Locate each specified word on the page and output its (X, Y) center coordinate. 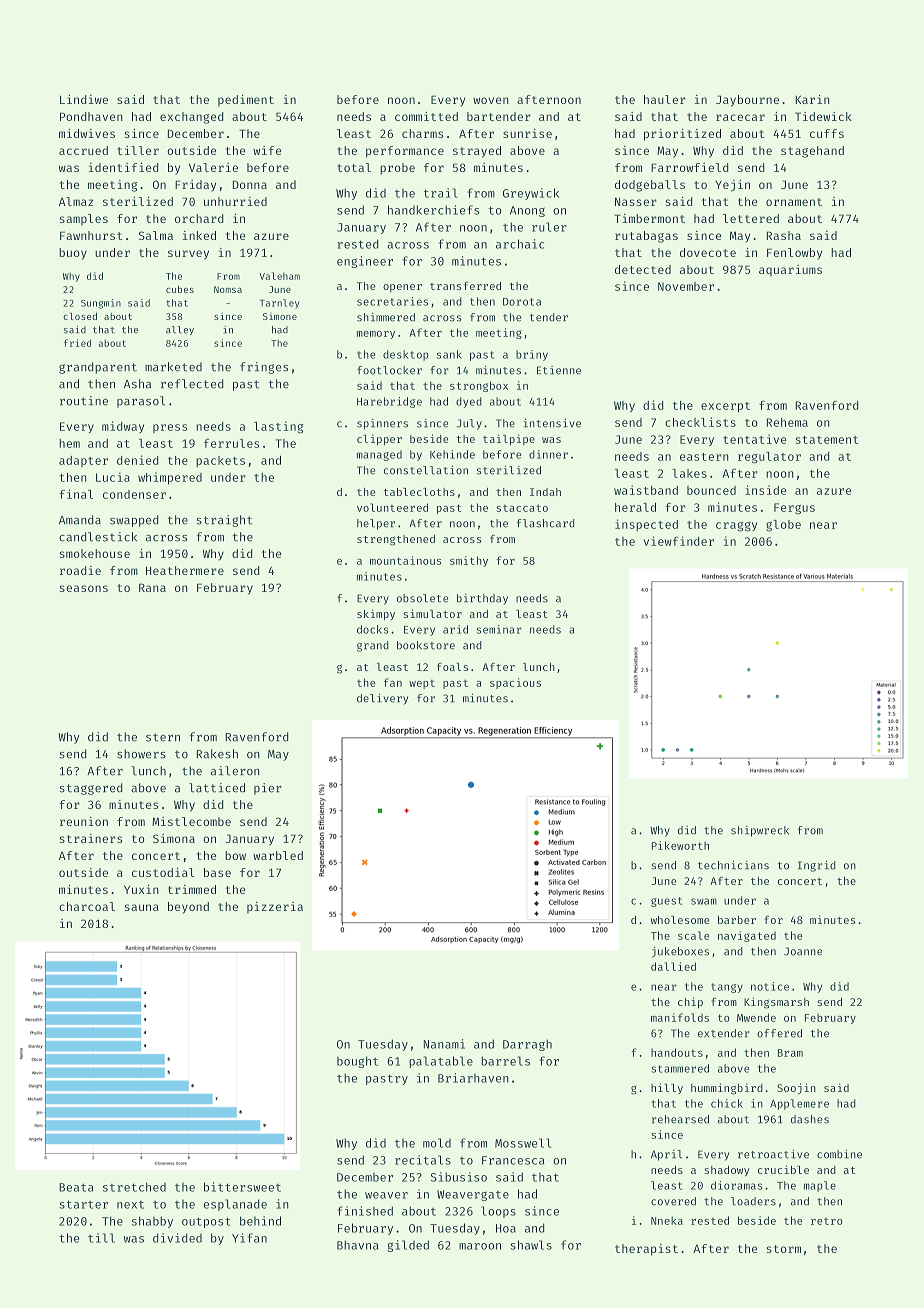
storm (784, 1249)
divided (177, 1238)
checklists (700, 422)
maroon (480, 1246)
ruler (549, 227)
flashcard (545, 523)
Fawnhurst (91, 235)
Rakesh (217, 754)
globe (783, 526)
